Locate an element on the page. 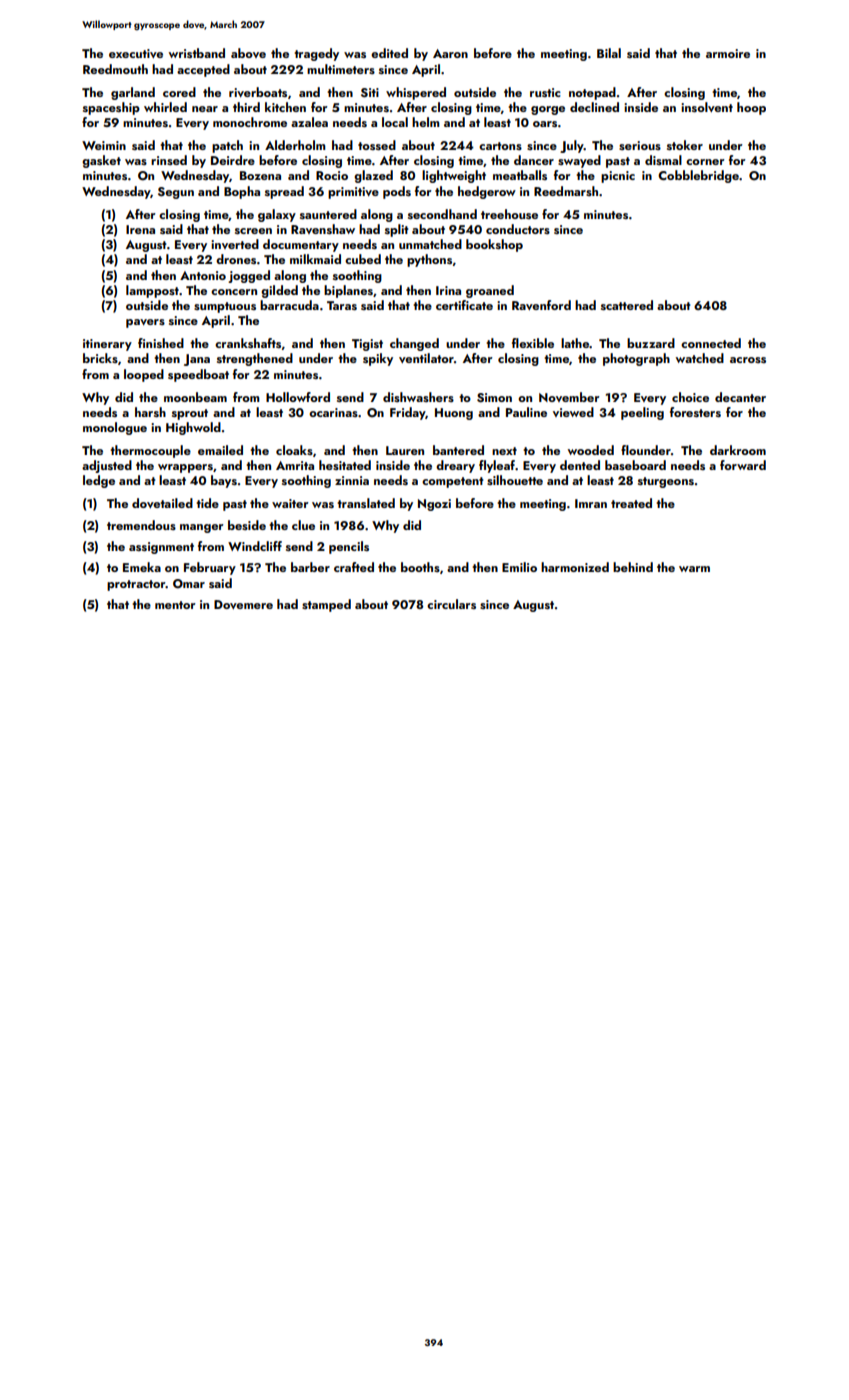 The height and width of the page is (1400, 849). Lauren is located at coordinates (405, 450).
